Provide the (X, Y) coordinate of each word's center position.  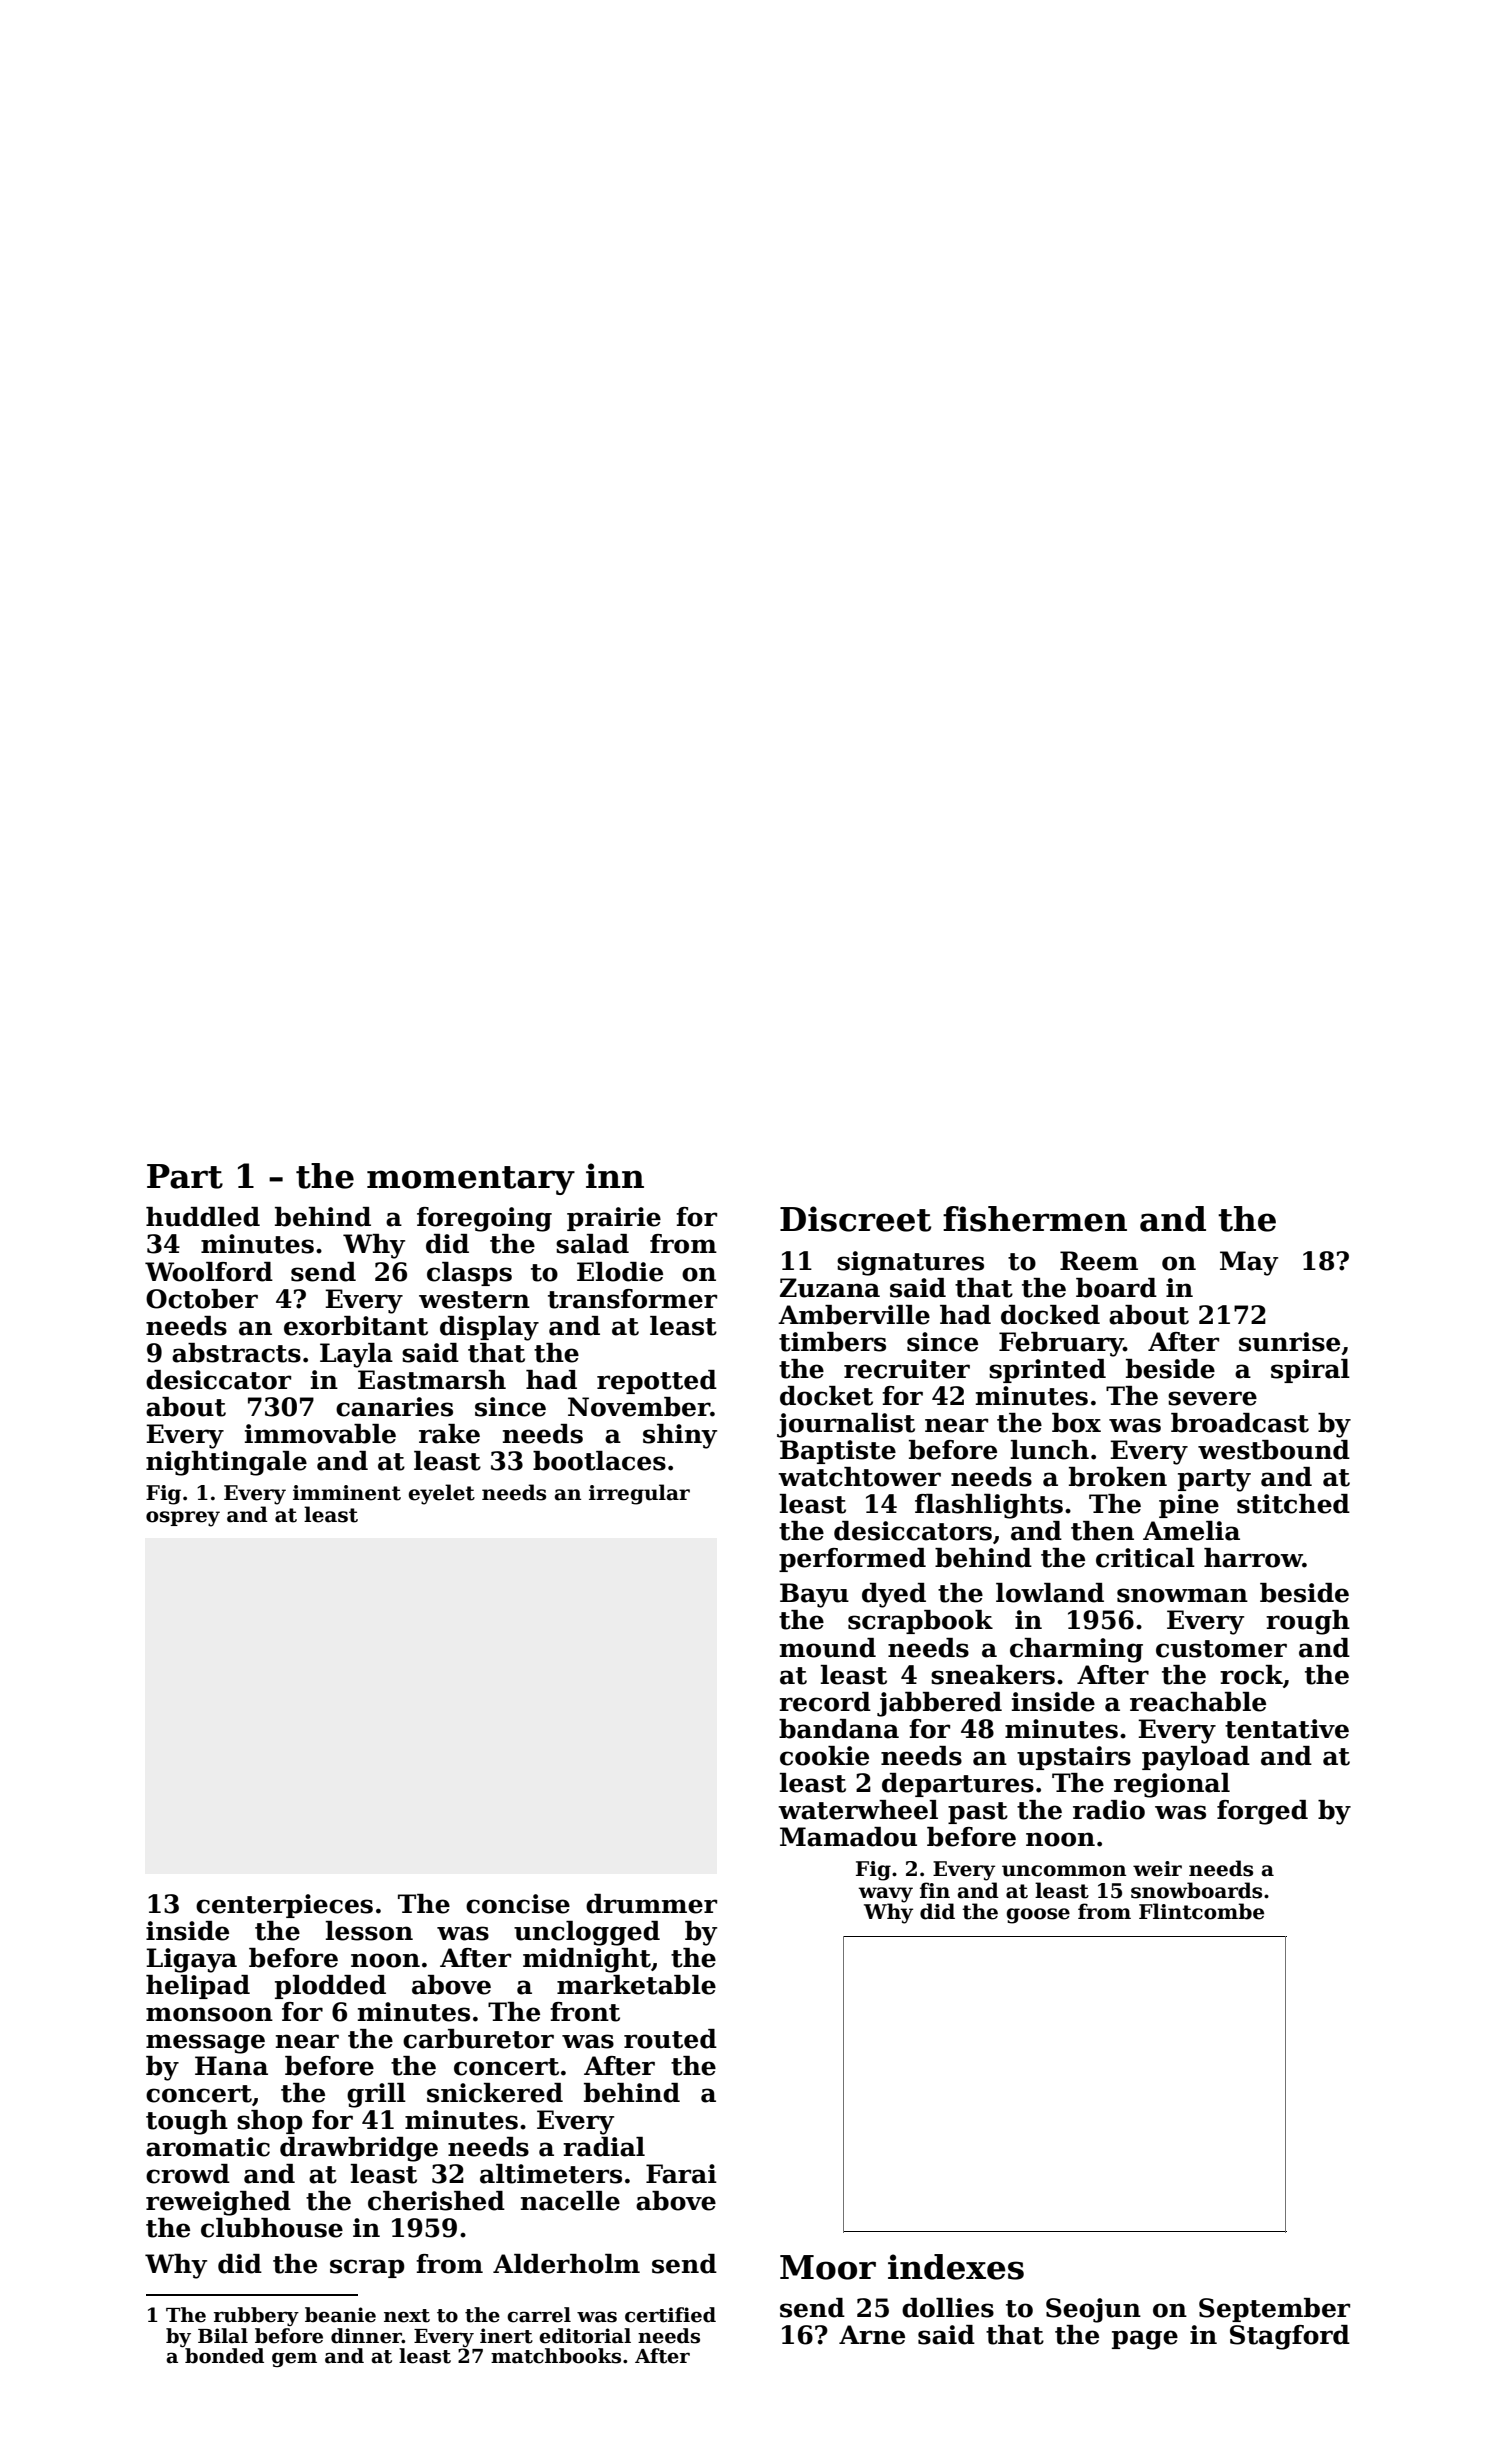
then (1102, 1531)
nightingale (226, 1463)
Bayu (814, 1595)
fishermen (1035, 1219)
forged (1262, 1812)
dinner (366, 2336)
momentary (471, 1180)
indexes (956, 2267)
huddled (203, 1217)
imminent (347, 1493)
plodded (330, 1987)
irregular (639, 1494)
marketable (636, 1985)
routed (670, 2039)
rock (1251, 1675)
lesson (369, 1931)
